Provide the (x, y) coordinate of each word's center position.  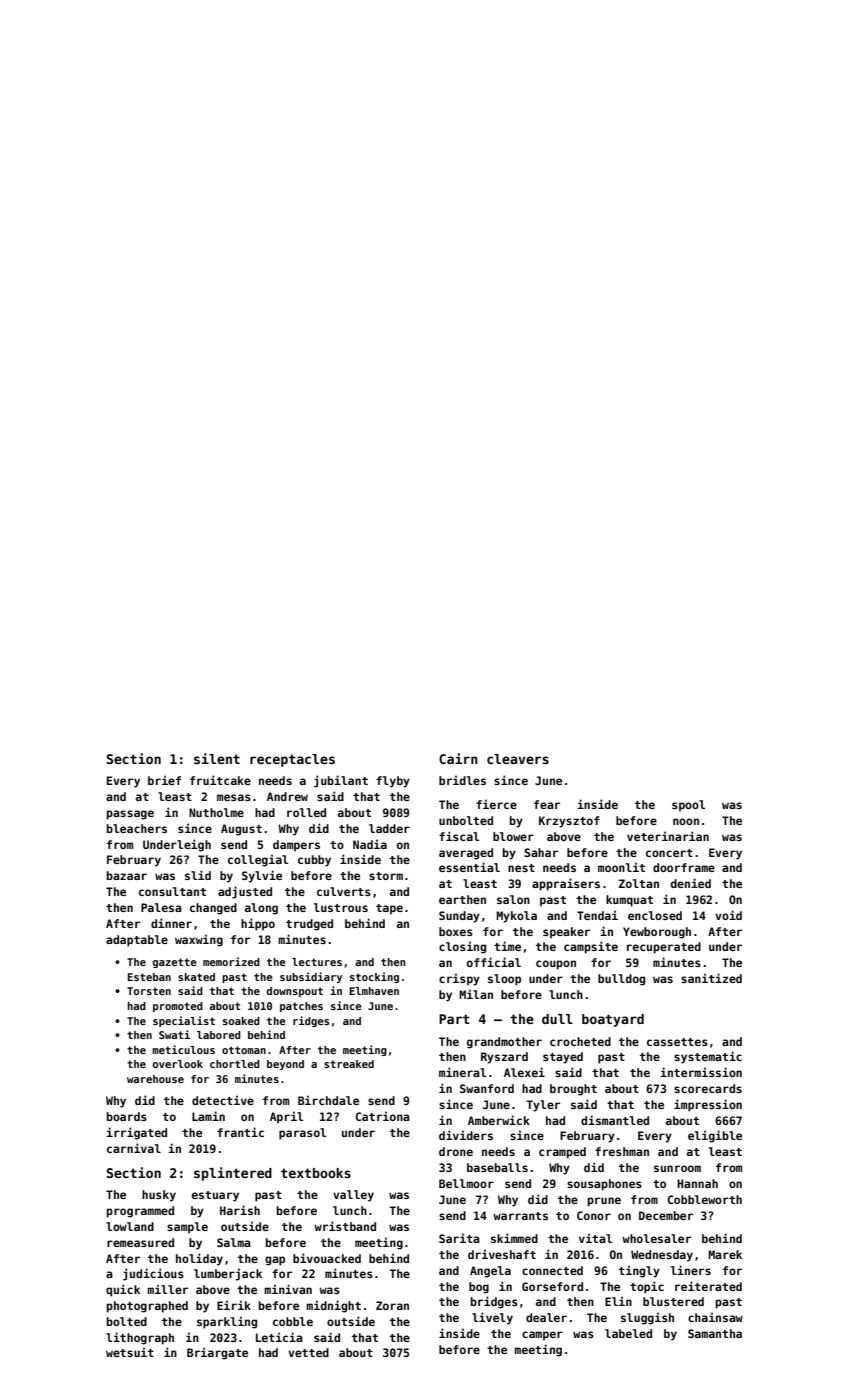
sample (187, 1228)
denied (691, 883)
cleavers (518, 759)
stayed (563, 1058)
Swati (174, 1034)
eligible (715, 1136)
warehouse (155, 1079)
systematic (708, 1057)
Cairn (458, 758)
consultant (172, 891)
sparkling (227, 1322)
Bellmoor (466, 1183)
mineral (462, 1072)
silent (217, 758)
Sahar (541, 852)
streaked (349, 1064)
